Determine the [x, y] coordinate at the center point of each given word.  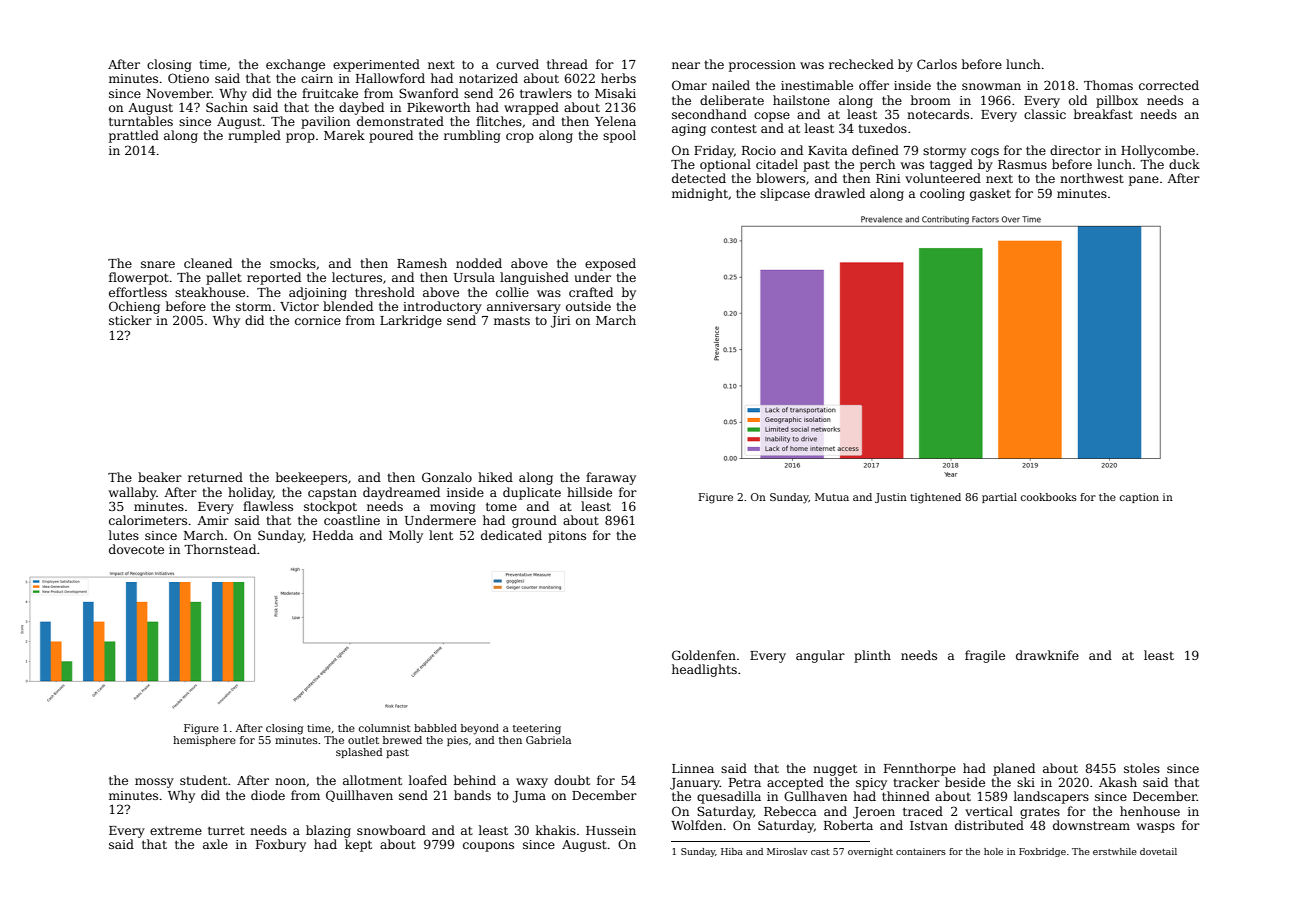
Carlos [937, 64]
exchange [295, 65]
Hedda [333, 535]
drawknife [1047, 655]
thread [567, 64]
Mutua [832, 497]
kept [358, 845]
